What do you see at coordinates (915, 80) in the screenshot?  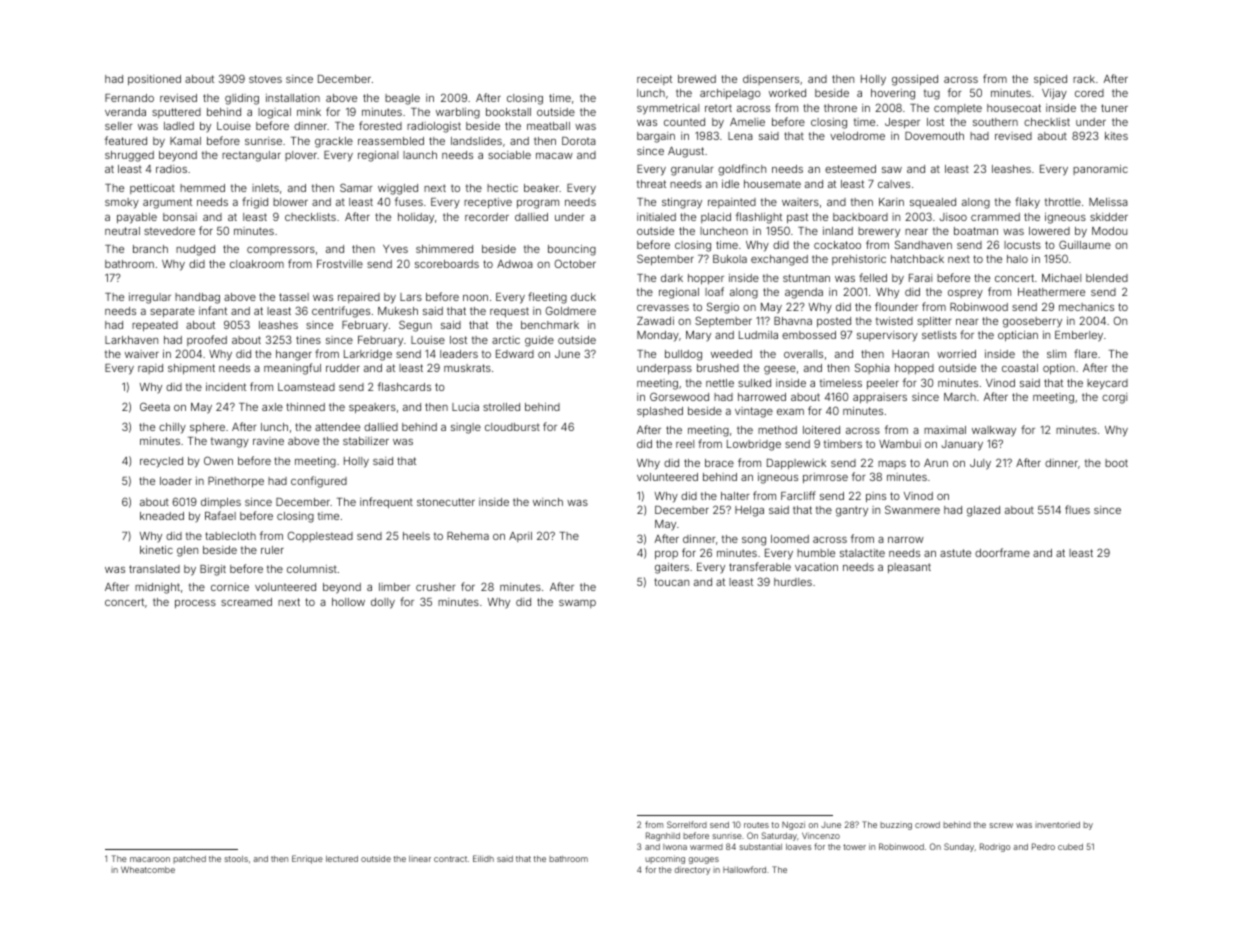 I see `gossiped` at bounding box center [915, 80].
